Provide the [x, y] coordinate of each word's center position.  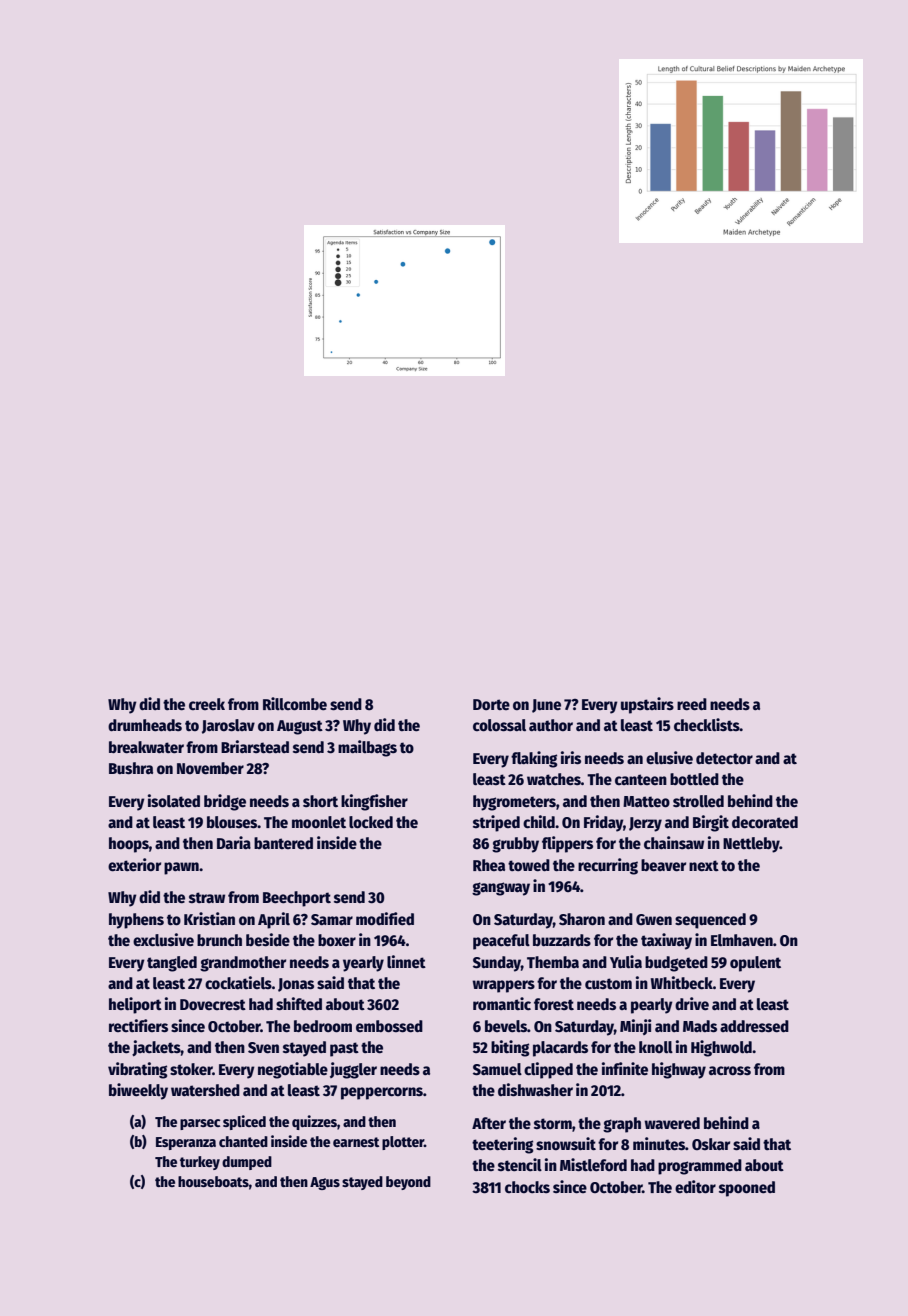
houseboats [213, 1181]
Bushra [131, 768]
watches [554, 779]
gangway [501, 889]
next [704, 866]
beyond [408, 1183]
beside [268, 940]
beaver [663, 865]
